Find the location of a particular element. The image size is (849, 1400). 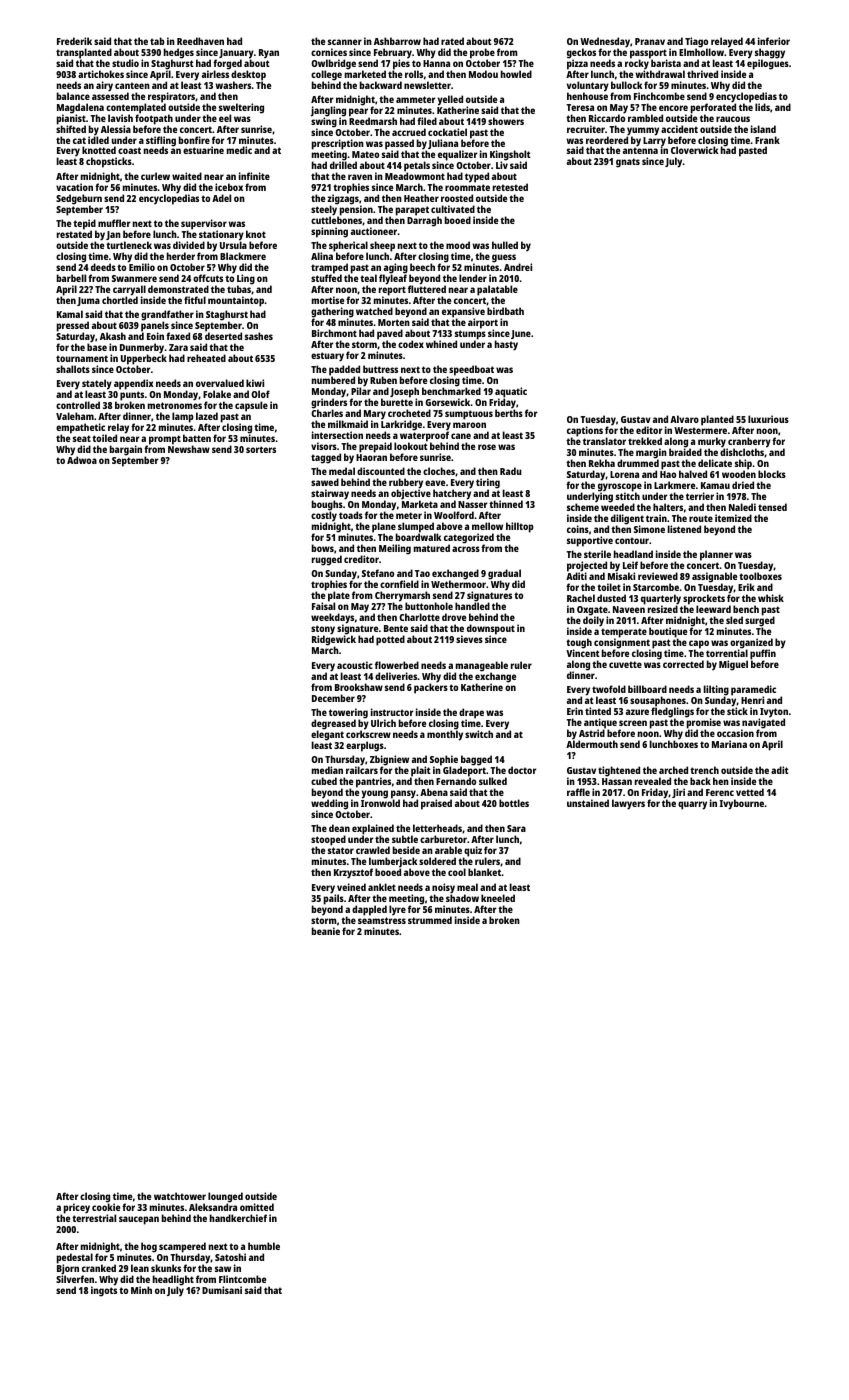

humble is located at coordinates (264, 1246).
